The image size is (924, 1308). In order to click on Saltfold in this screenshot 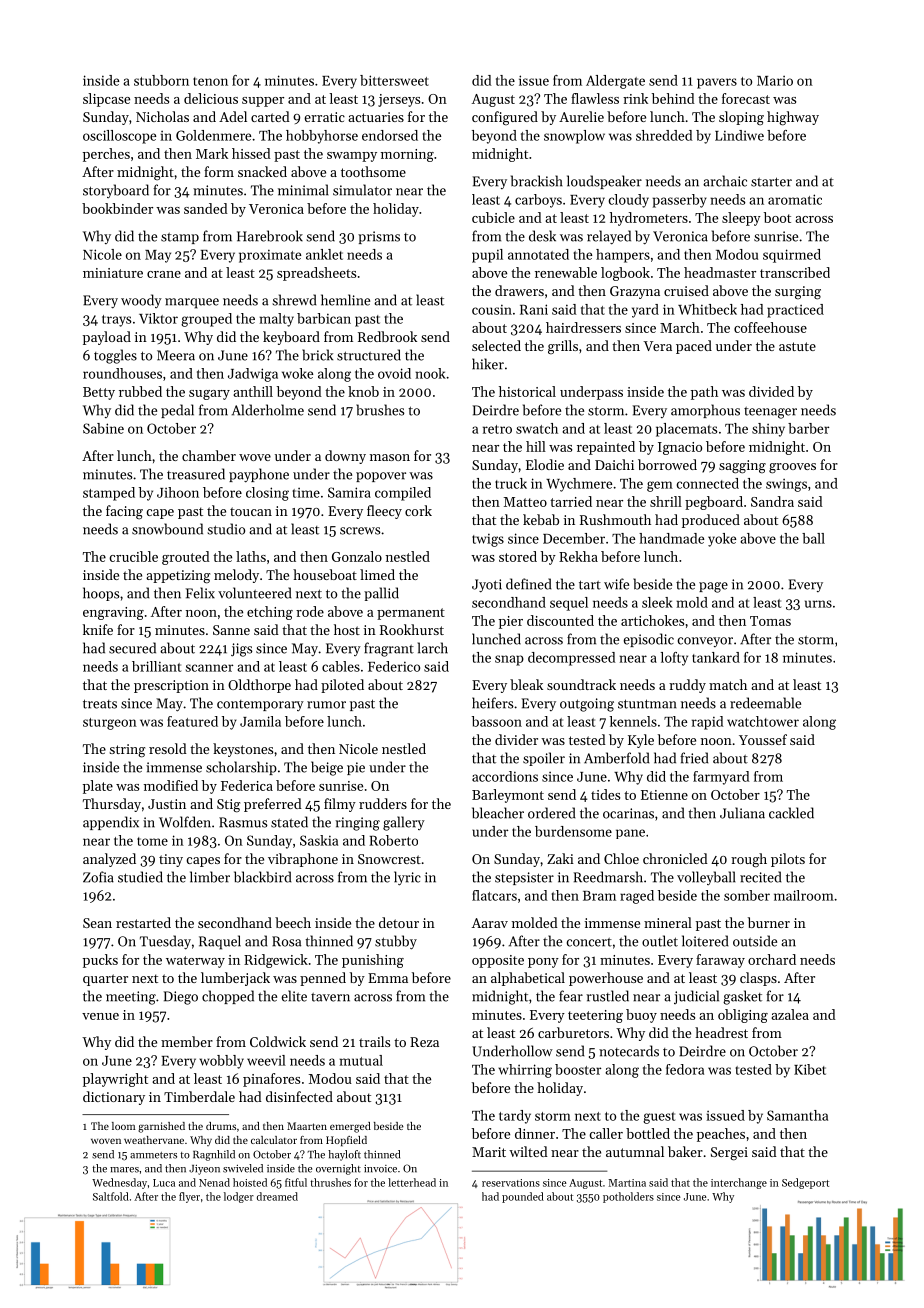, I will do `click(111, 1196)`.
